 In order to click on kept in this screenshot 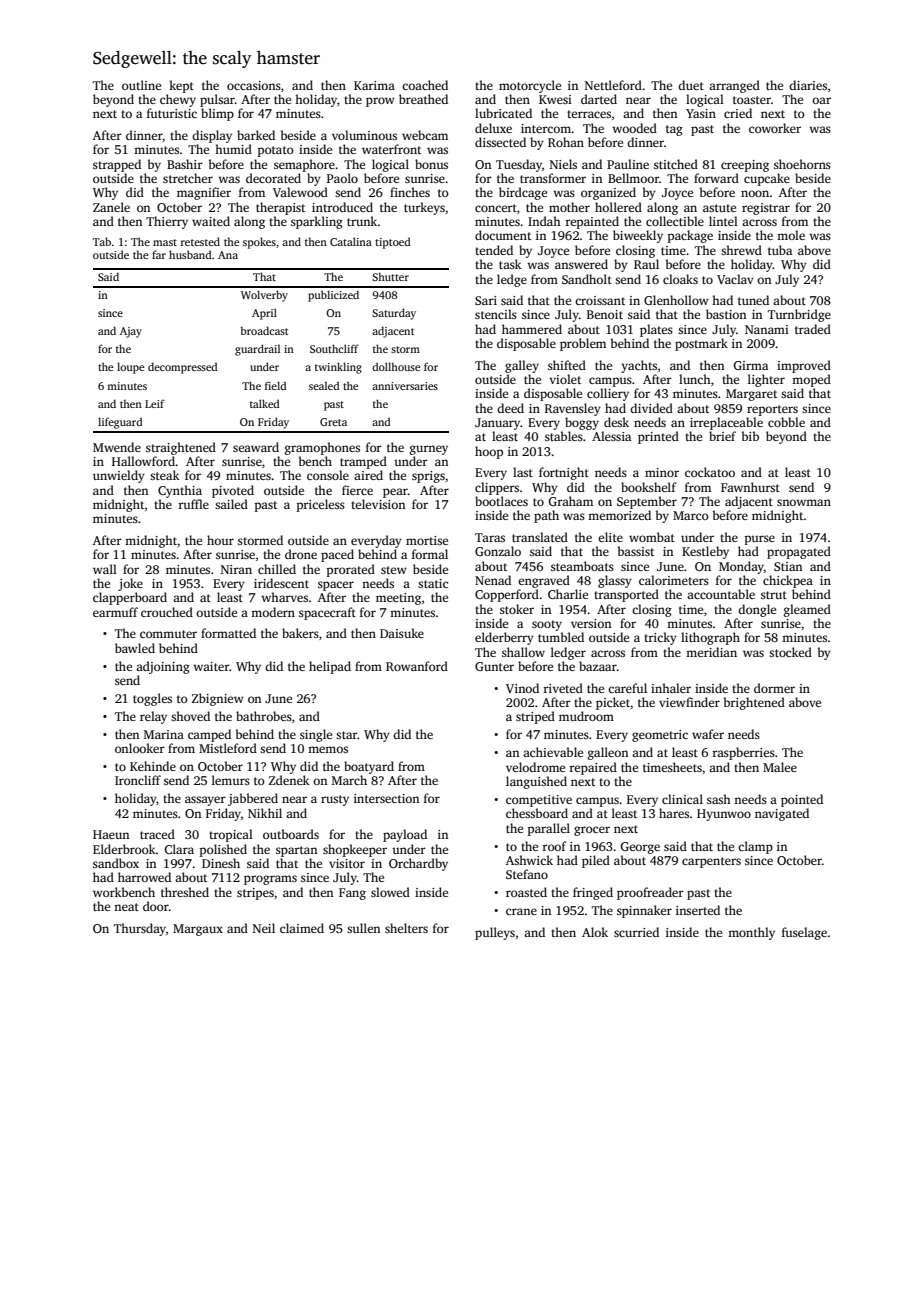, I will do `click(181, 86)`.
